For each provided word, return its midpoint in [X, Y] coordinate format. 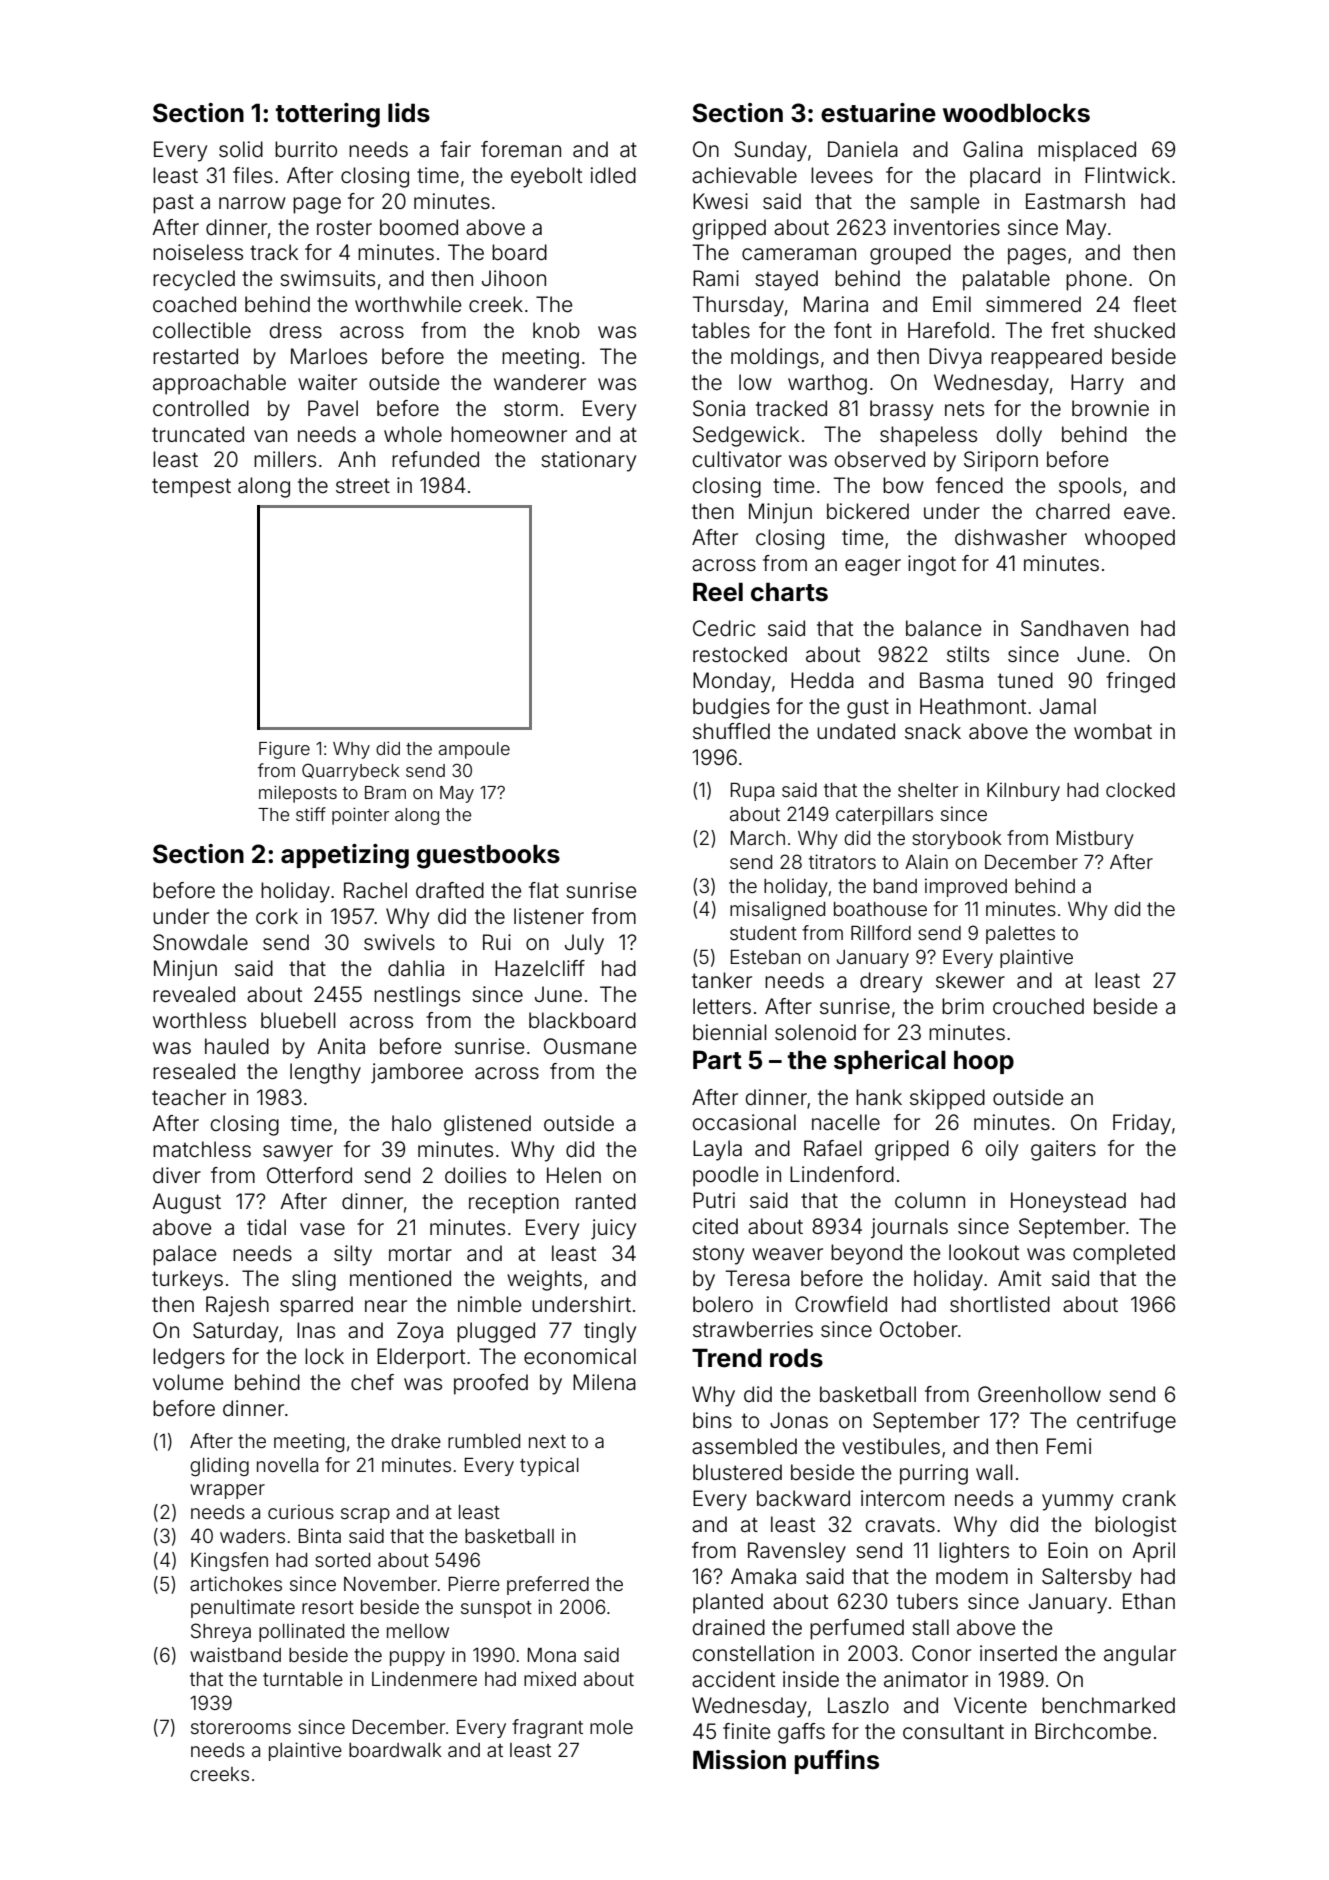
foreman [521, 149]
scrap [365, 1515]
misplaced [1087, 151]
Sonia [719, 408]
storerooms [241, 1727]
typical [549, 1466]
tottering [328, 115]
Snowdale [200, 942]
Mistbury [1095, 839]
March [758, 838]
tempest [191, 488]
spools [1090, 487]
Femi [1069, 1446]
